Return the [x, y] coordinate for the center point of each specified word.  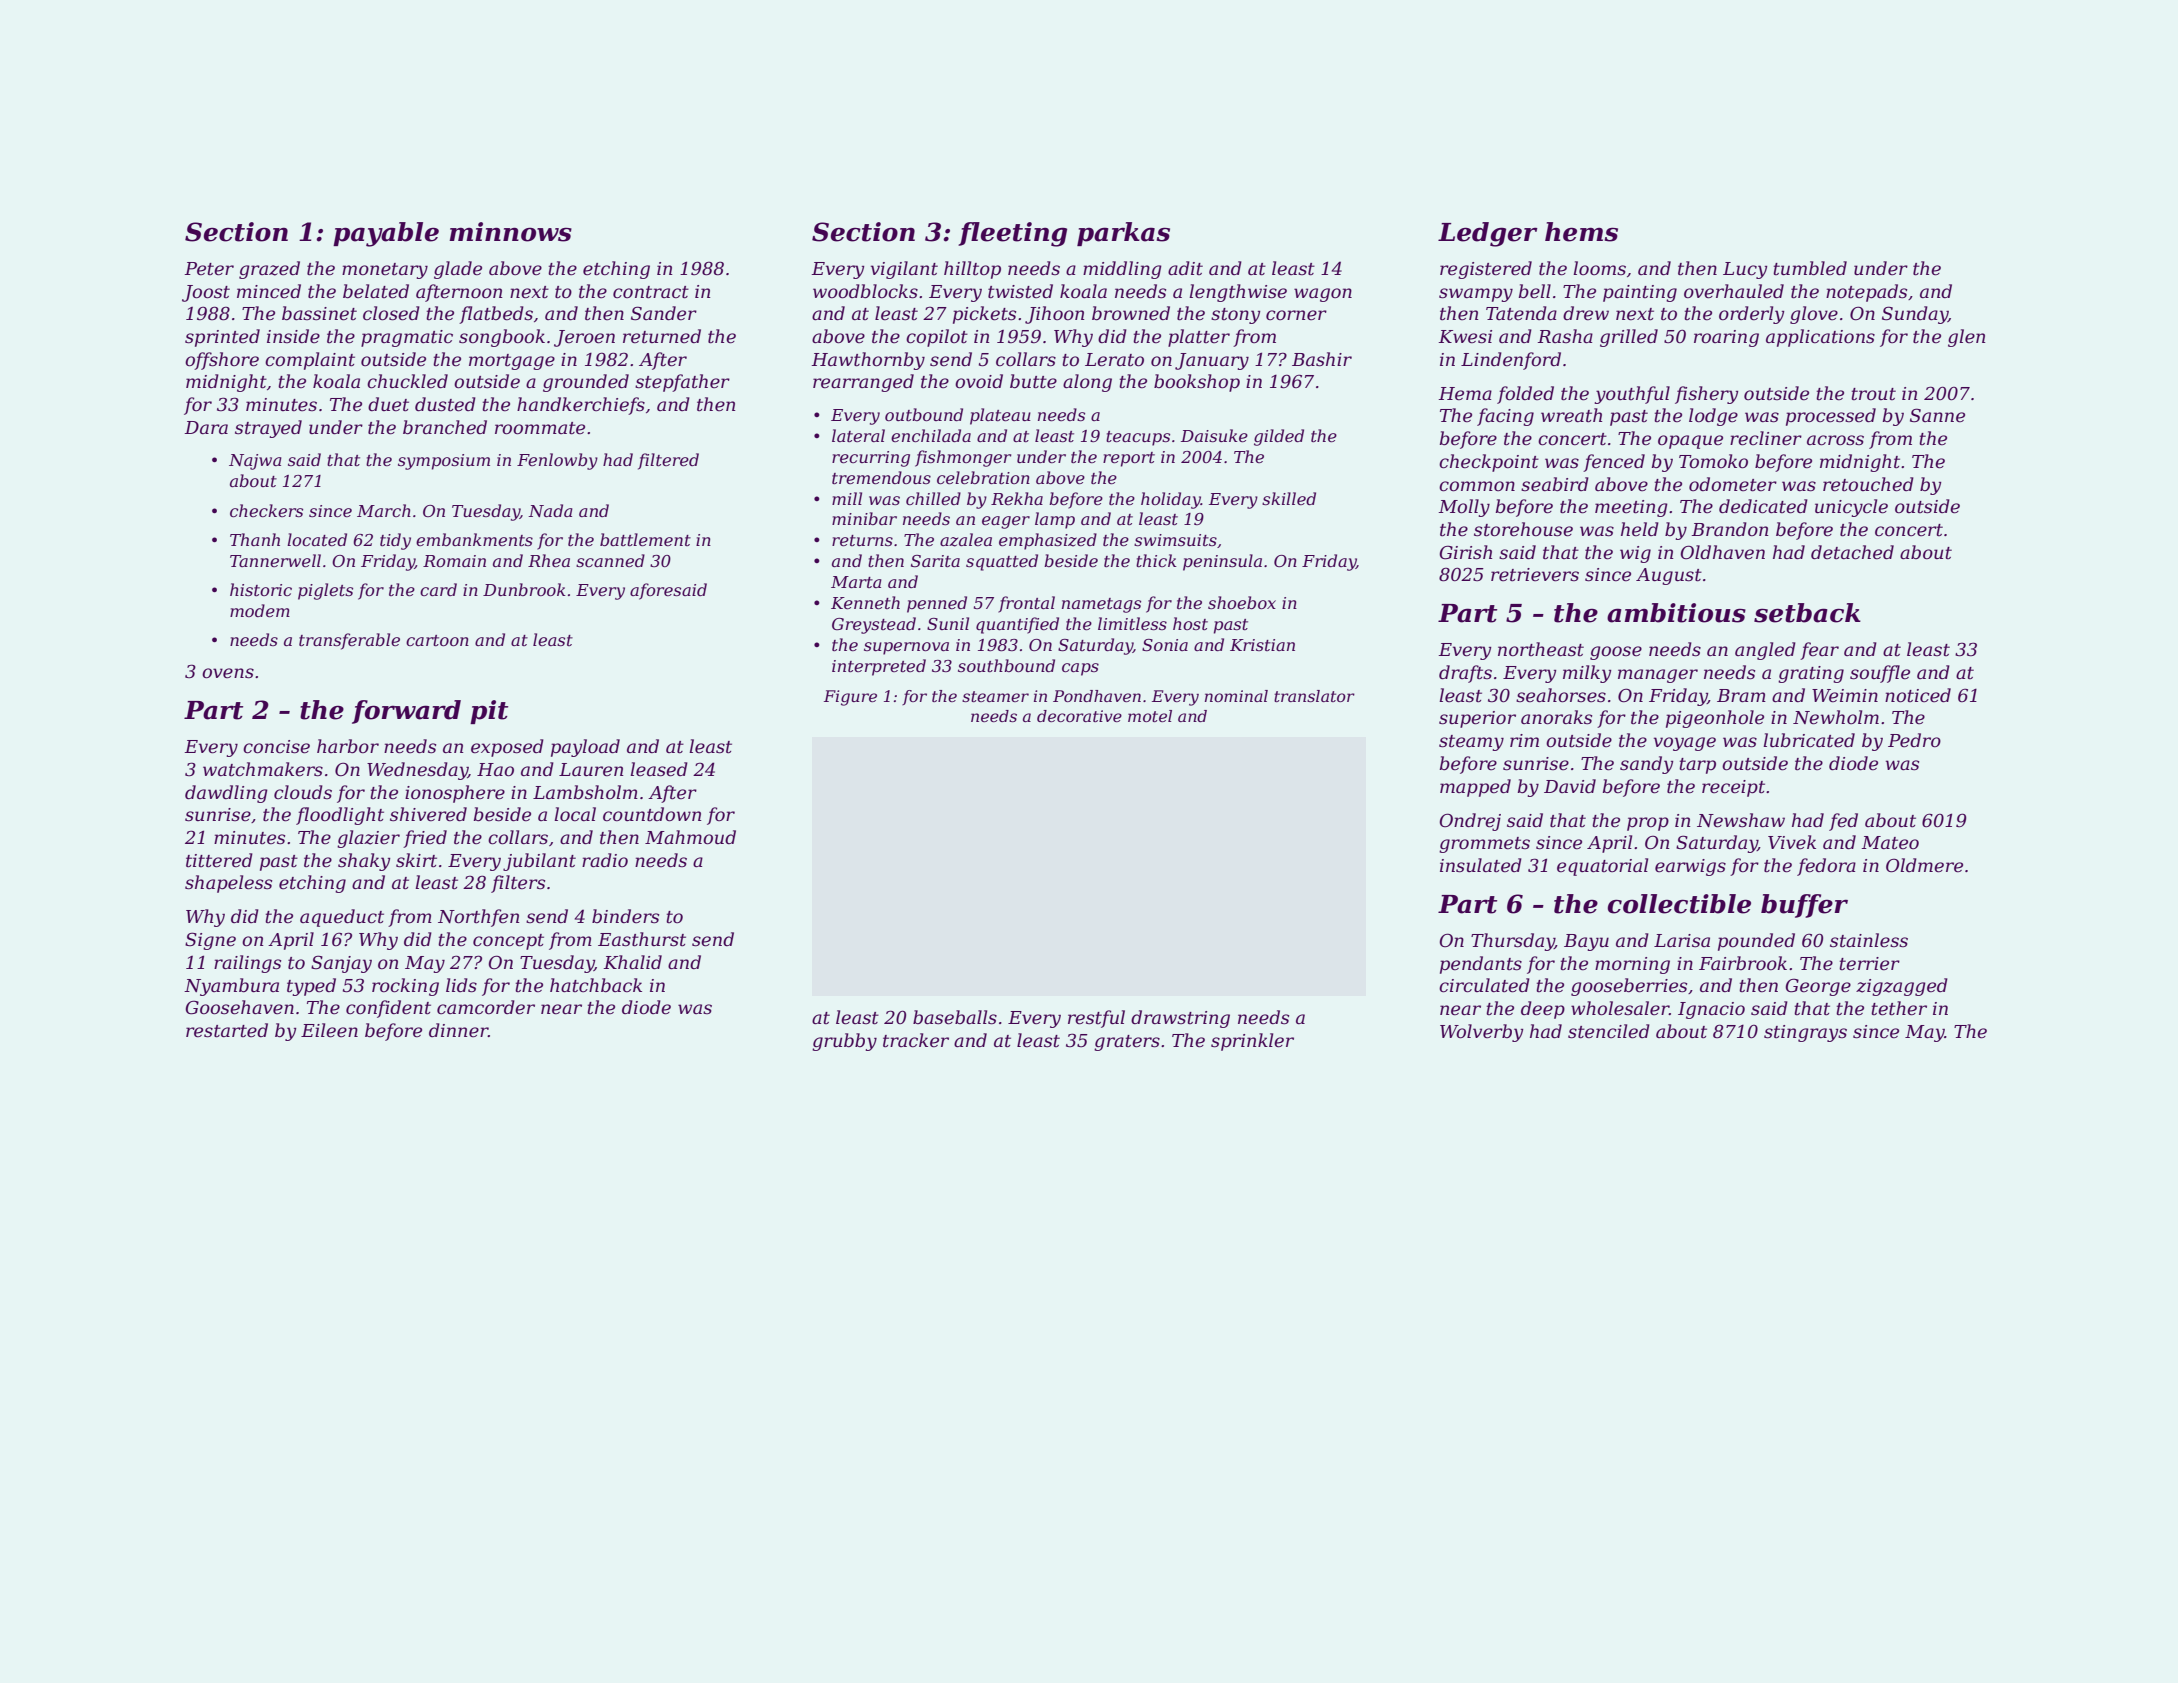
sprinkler [1252, 1042]
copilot [937, 338]
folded [1525, 395]
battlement [645, 539]
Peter [209, 269]
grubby [844, 1042]
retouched [1868, 484]
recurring [871, 459]
